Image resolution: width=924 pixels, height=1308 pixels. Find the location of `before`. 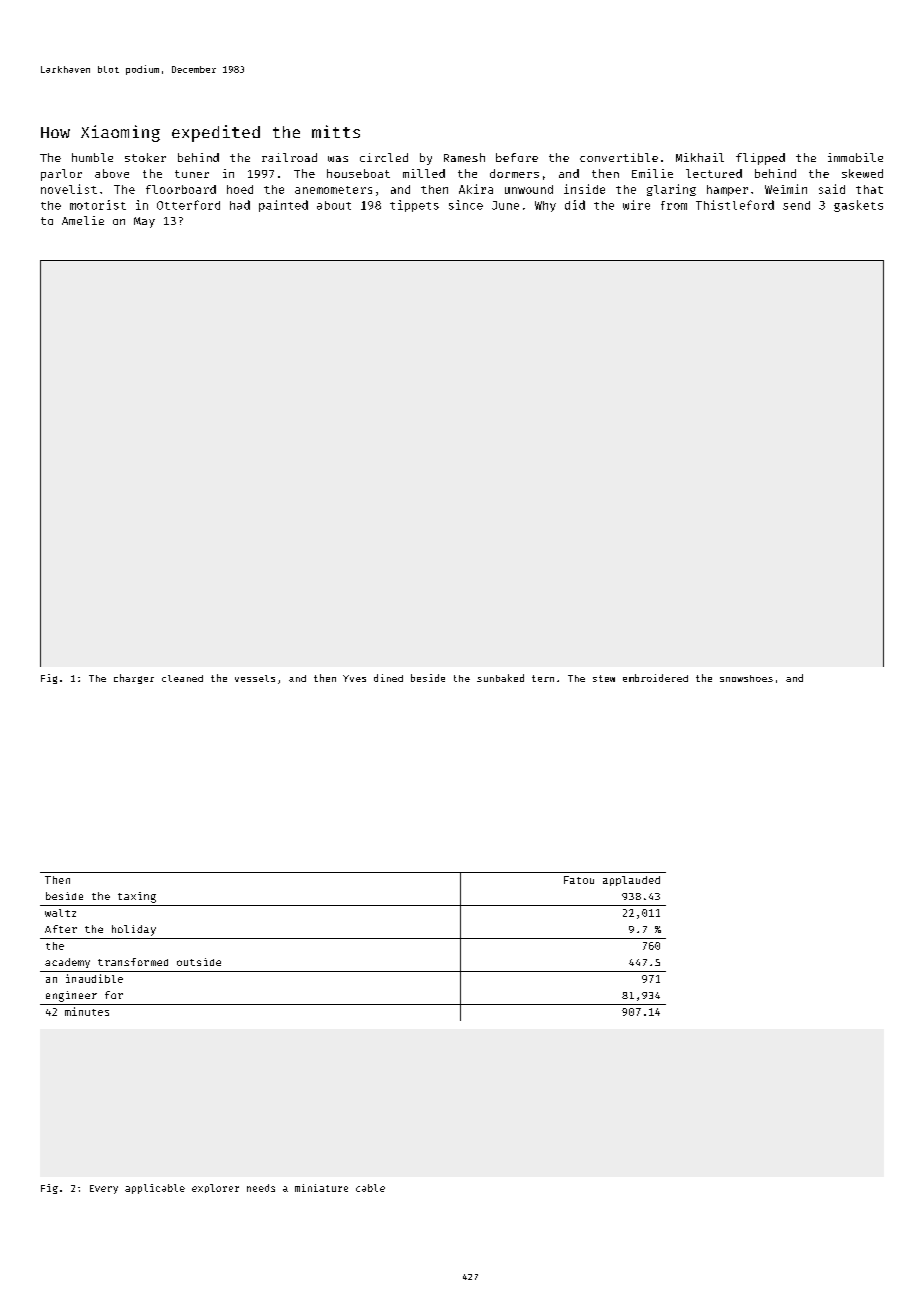

before is located at coordinates (517, 157).
